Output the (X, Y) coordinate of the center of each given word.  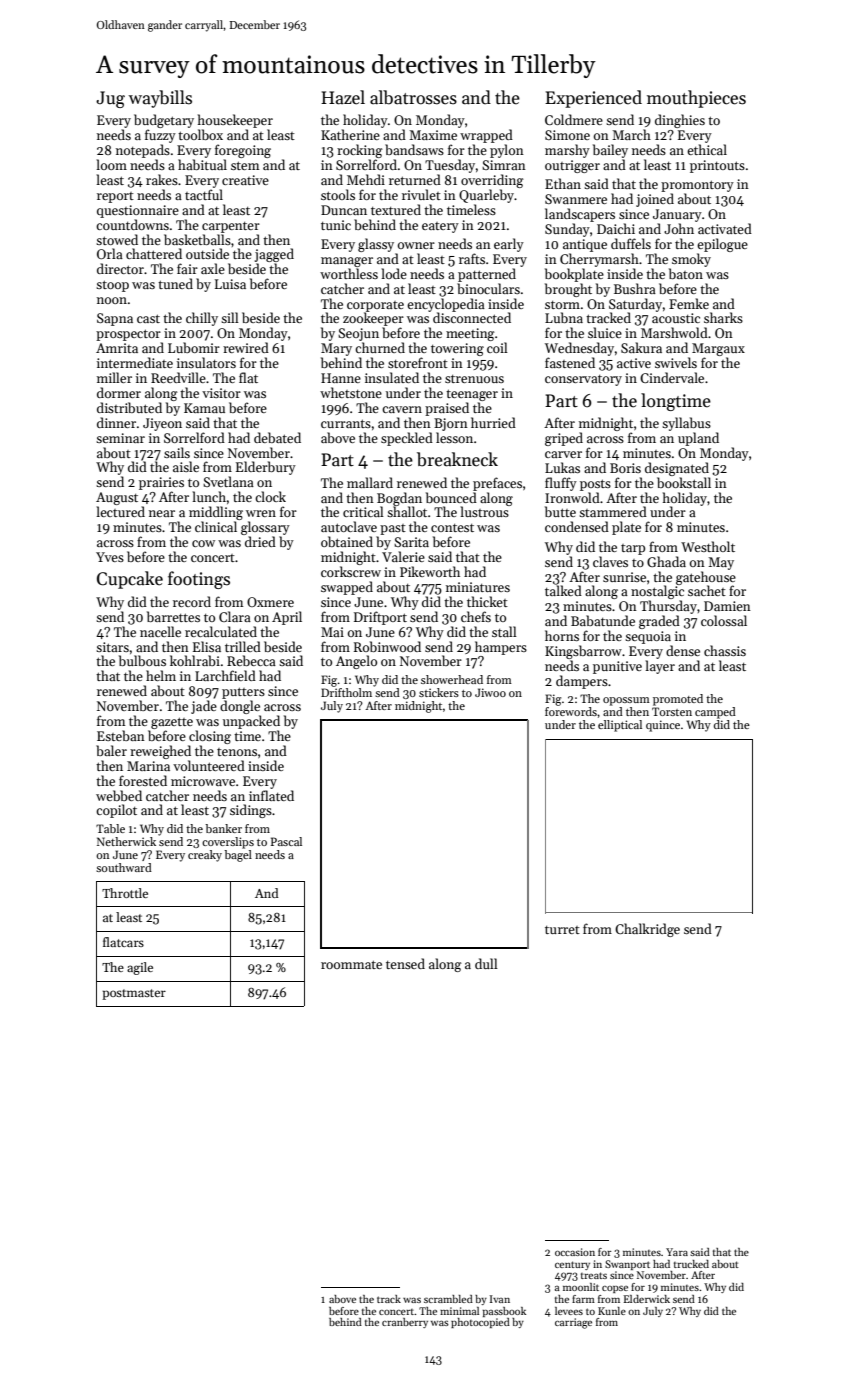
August (117, 498)
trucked (691, 1264)
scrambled (448, 1299)
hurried (493, 422)
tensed (405, 963)
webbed (119, 795)
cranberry (405, 1323)
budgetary (164, 121)
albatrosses (413, 97)
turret (562, 930)
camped (715, 713)
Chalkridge (647, 930)
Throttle (125, 893)
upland (698, 439)
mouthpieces (696, 99)
